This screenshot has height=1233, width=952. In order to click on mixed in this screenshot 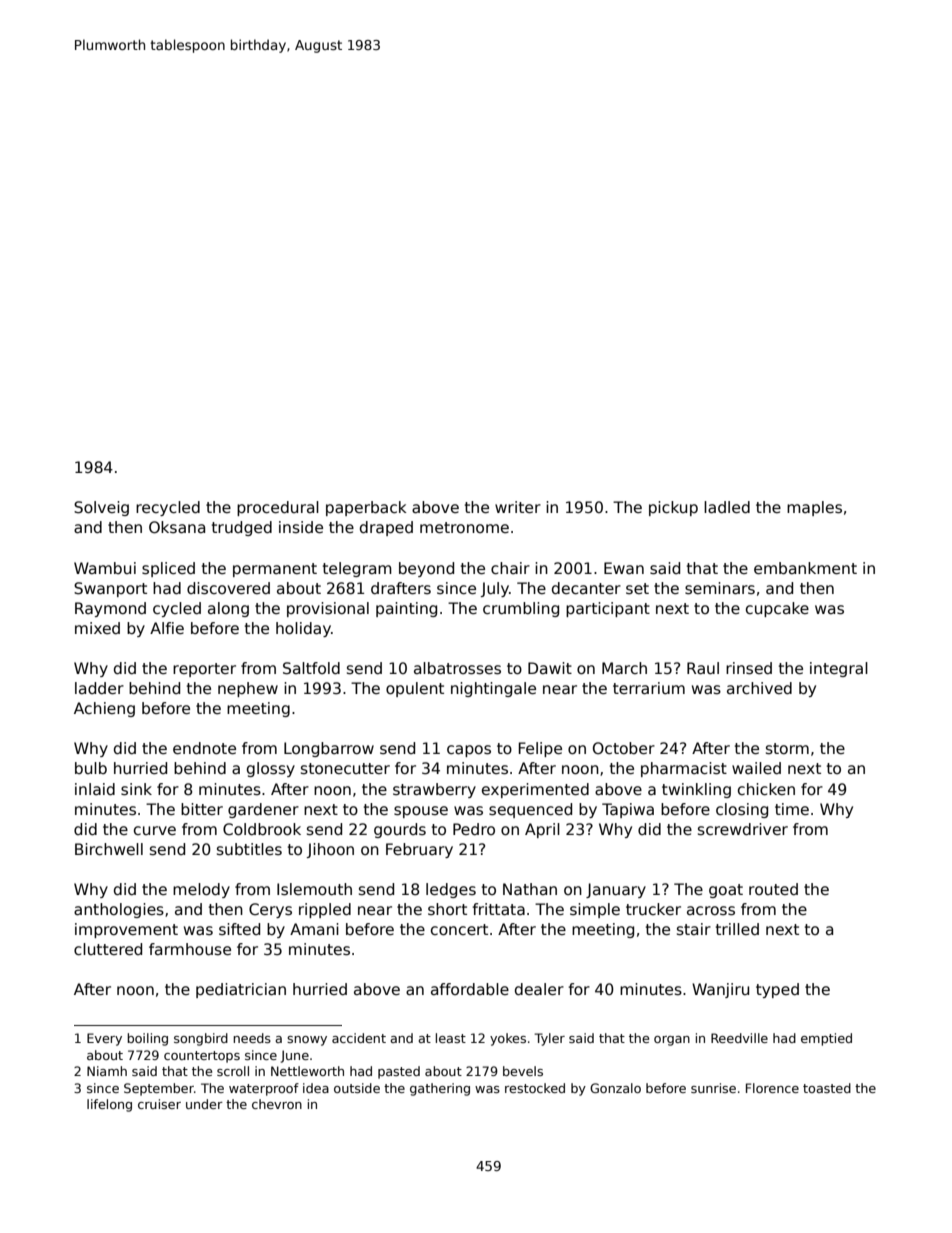, I will do `click(97, 628)`.
